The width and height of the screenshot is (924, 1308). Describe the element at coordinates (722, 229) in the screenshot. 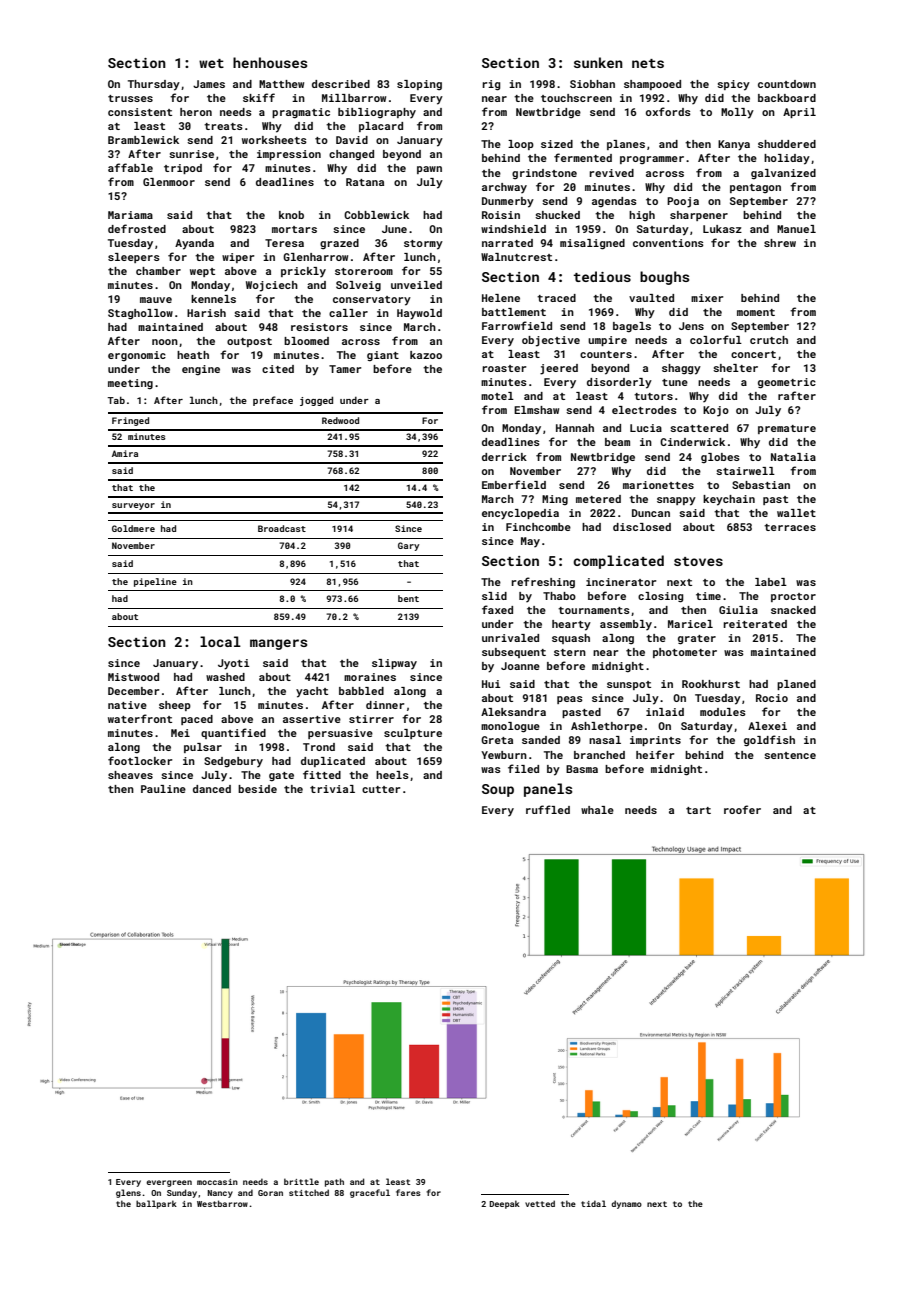

I see `Lukasz` at that location.
